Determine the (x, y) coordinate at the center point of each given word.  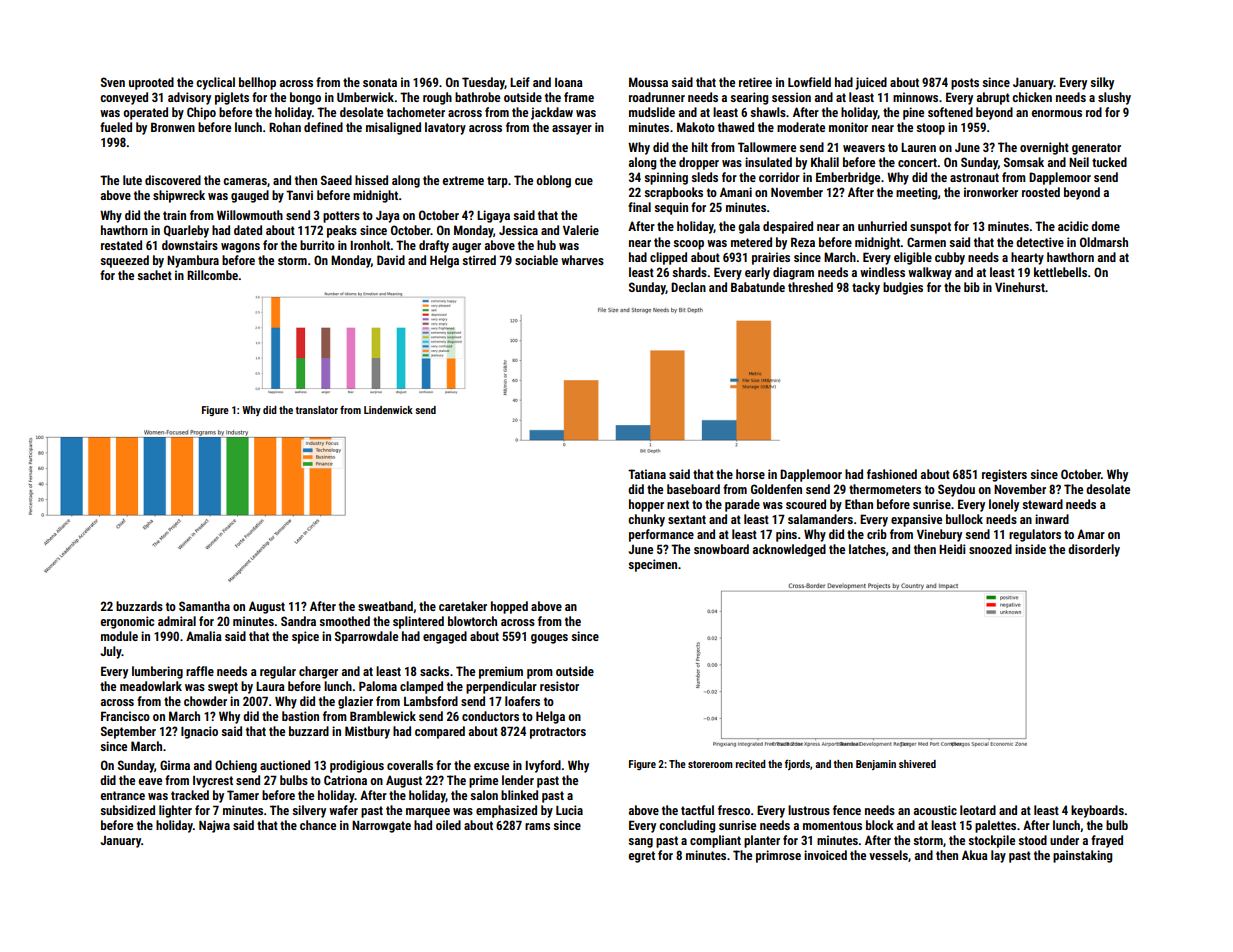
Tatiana (647, 474)
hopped (509, 607)
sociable (536, 260)
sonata (380, 82)
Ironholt (370, 245)
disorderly (1094, 550)
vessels (888, 855)
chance (318, 825)
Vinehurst (1020, 287)
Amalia (204, 636)
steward (1042, 504)
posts (965, 84)
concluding (687, 826)
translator (317, 410)
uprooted (151, 83)
